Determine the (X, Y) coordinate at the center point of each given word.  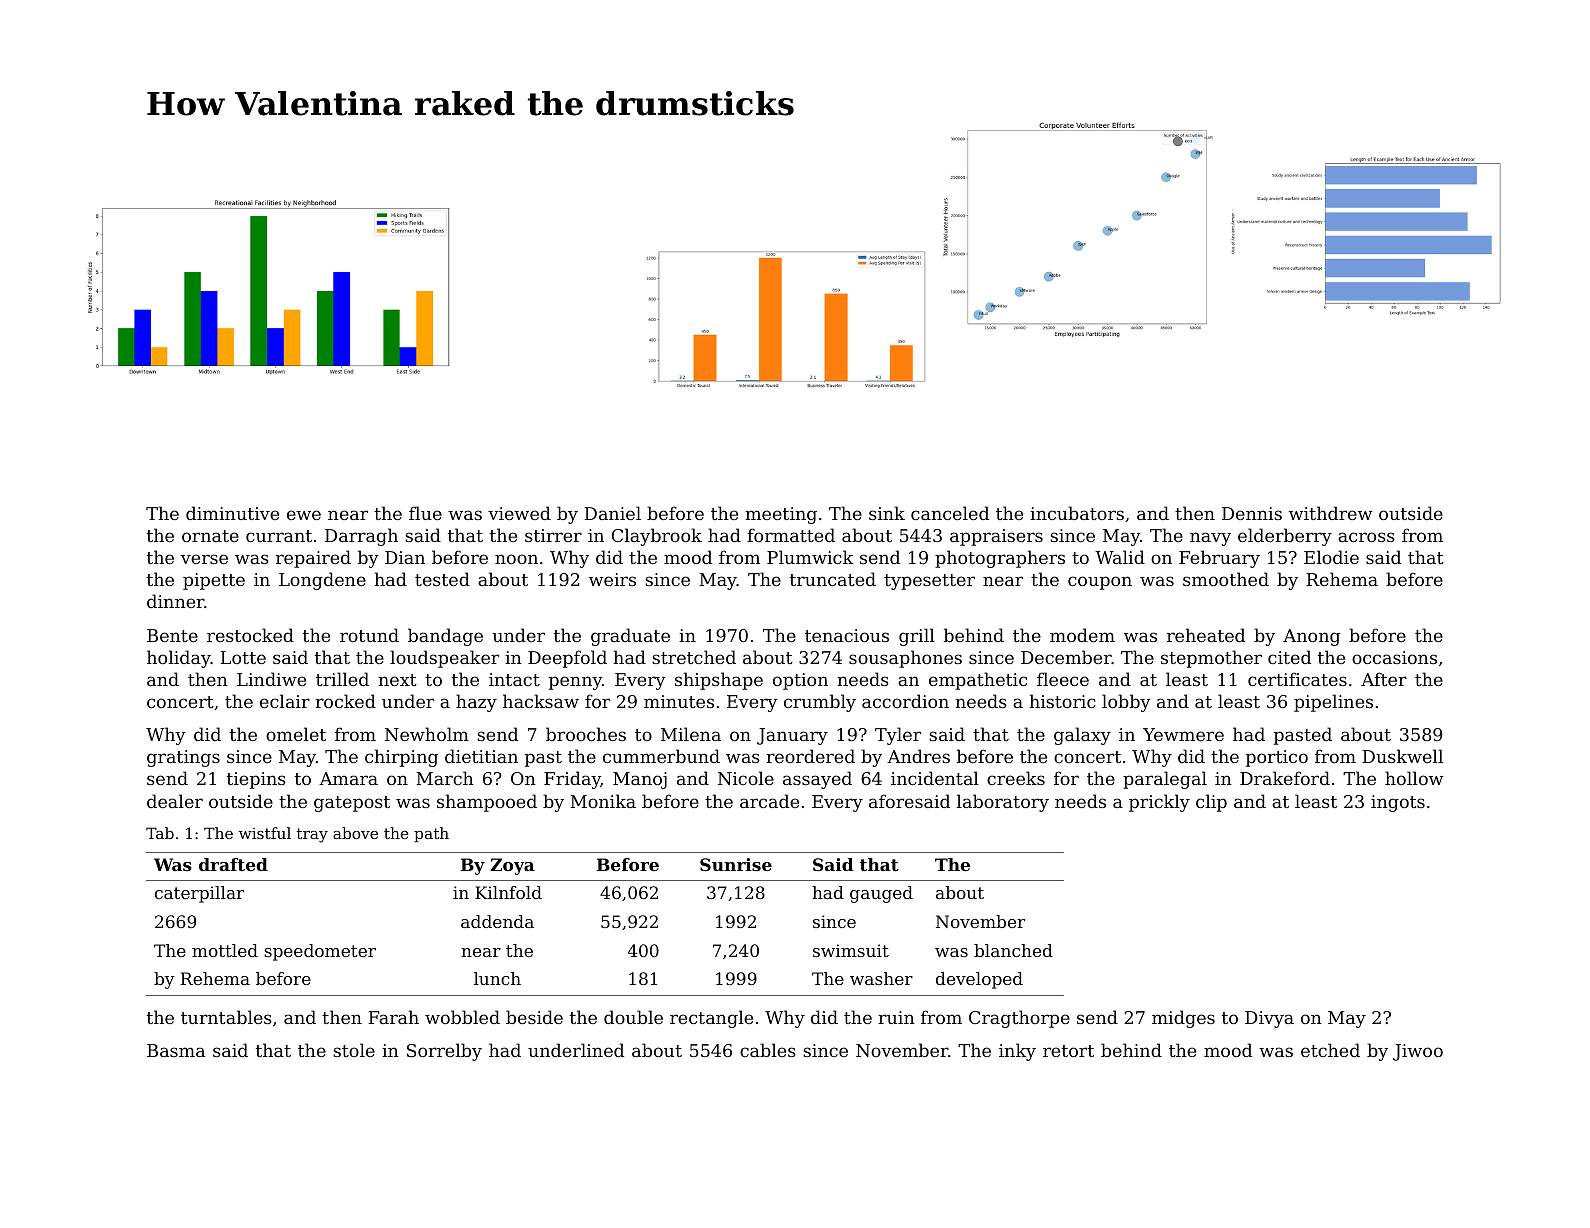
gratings (183, 758)
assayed (817, 780)
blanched (1013, 950)
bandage (445, 637)
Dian (405, 557)
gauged (881, 894)
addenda (497, 921)
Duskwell (1402, 756)
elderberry (1285, 537)
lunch (497, 978)
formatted (791, 535)
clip (1211, 803)
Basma (176, 1050)
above (355, 833)
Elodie (1331, 557)
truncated (833, 579)
